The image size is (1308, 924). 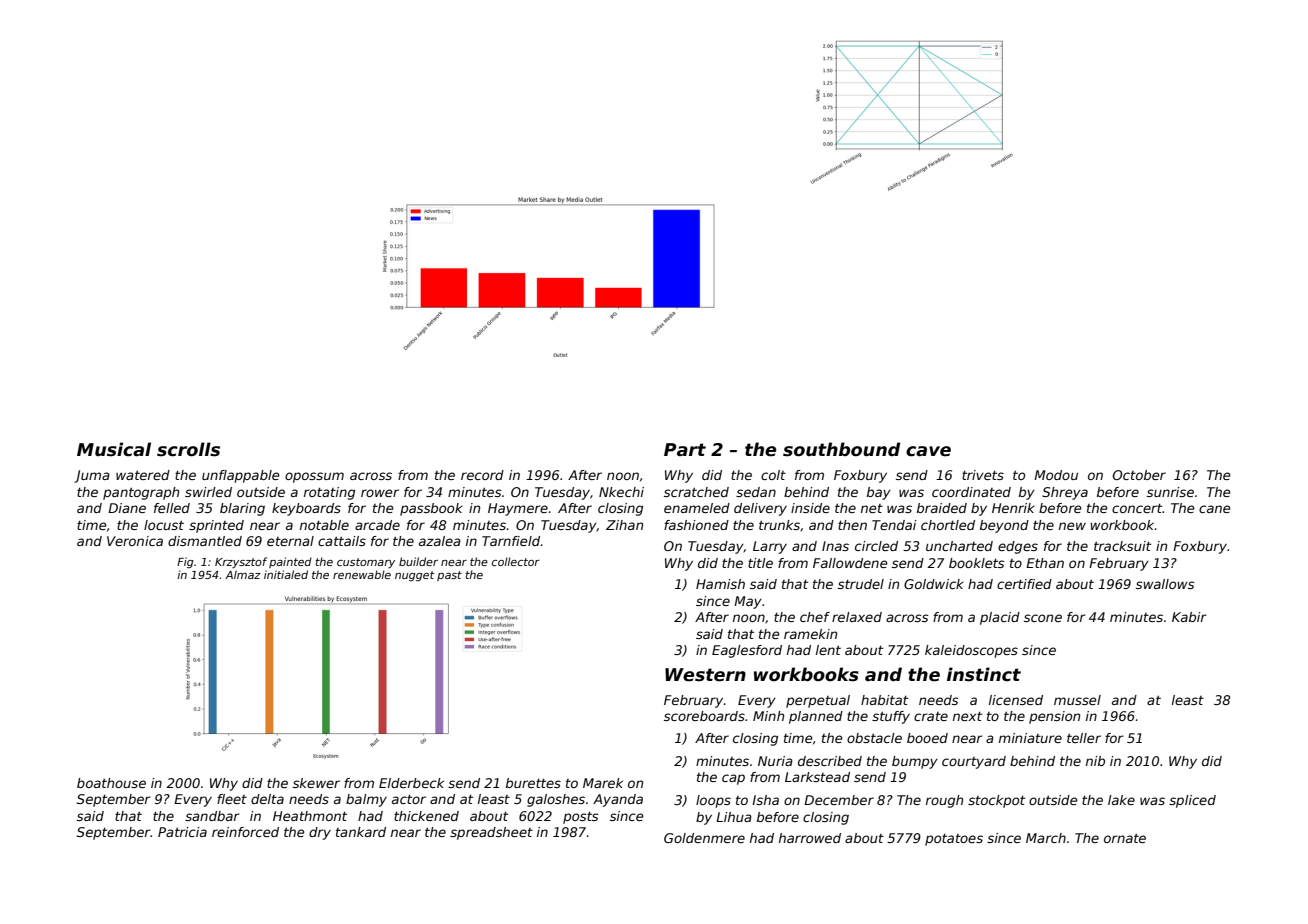 I want to click on Goldenmere, so click(x=704, y=838).
